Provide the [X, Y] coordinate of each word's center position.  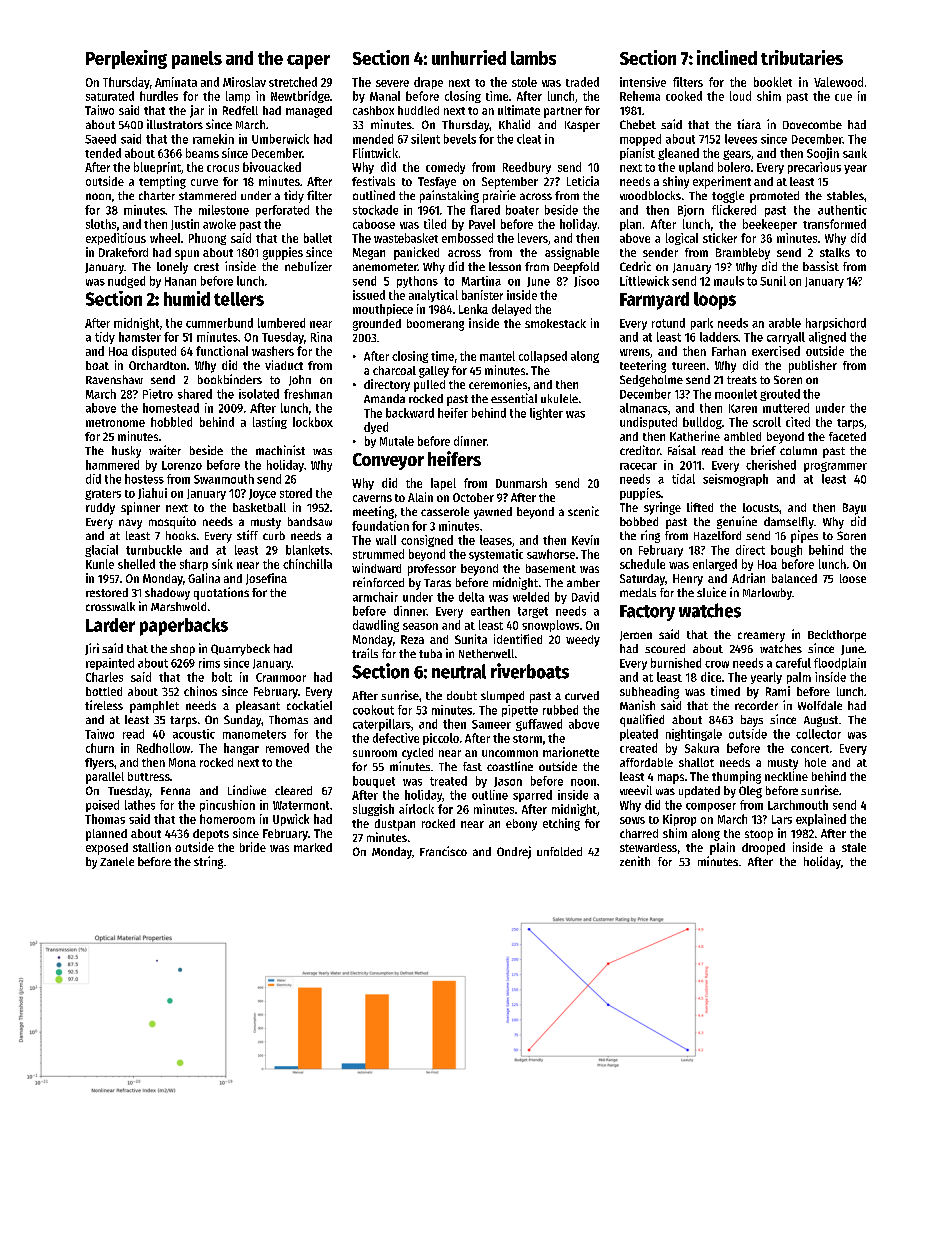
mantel [497, 356]
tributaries [802, 57]
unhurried [469, 57]
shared [195, 394]
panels [197, 60]
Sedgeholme [651, 381]
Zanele [117, 861]
